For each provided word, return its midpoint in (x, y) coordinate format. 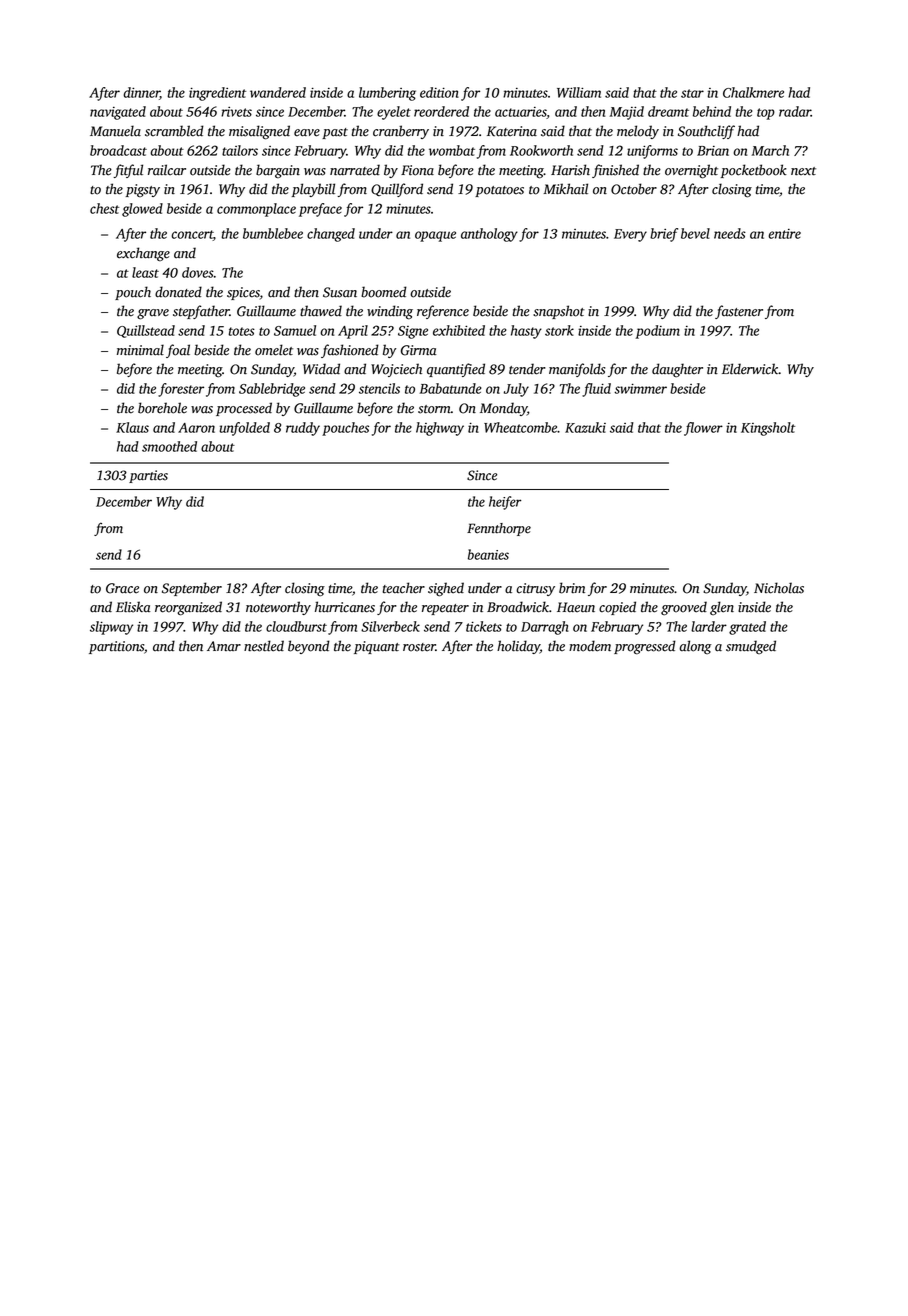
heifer (505, 503)
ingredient (217, 94)
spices (243, 293)
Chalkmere (753, 92)
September (192, 589)
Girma (419, 350)
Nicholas (779, 588)
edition (439, 92)
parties (148, 476)
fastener (739, 312)
